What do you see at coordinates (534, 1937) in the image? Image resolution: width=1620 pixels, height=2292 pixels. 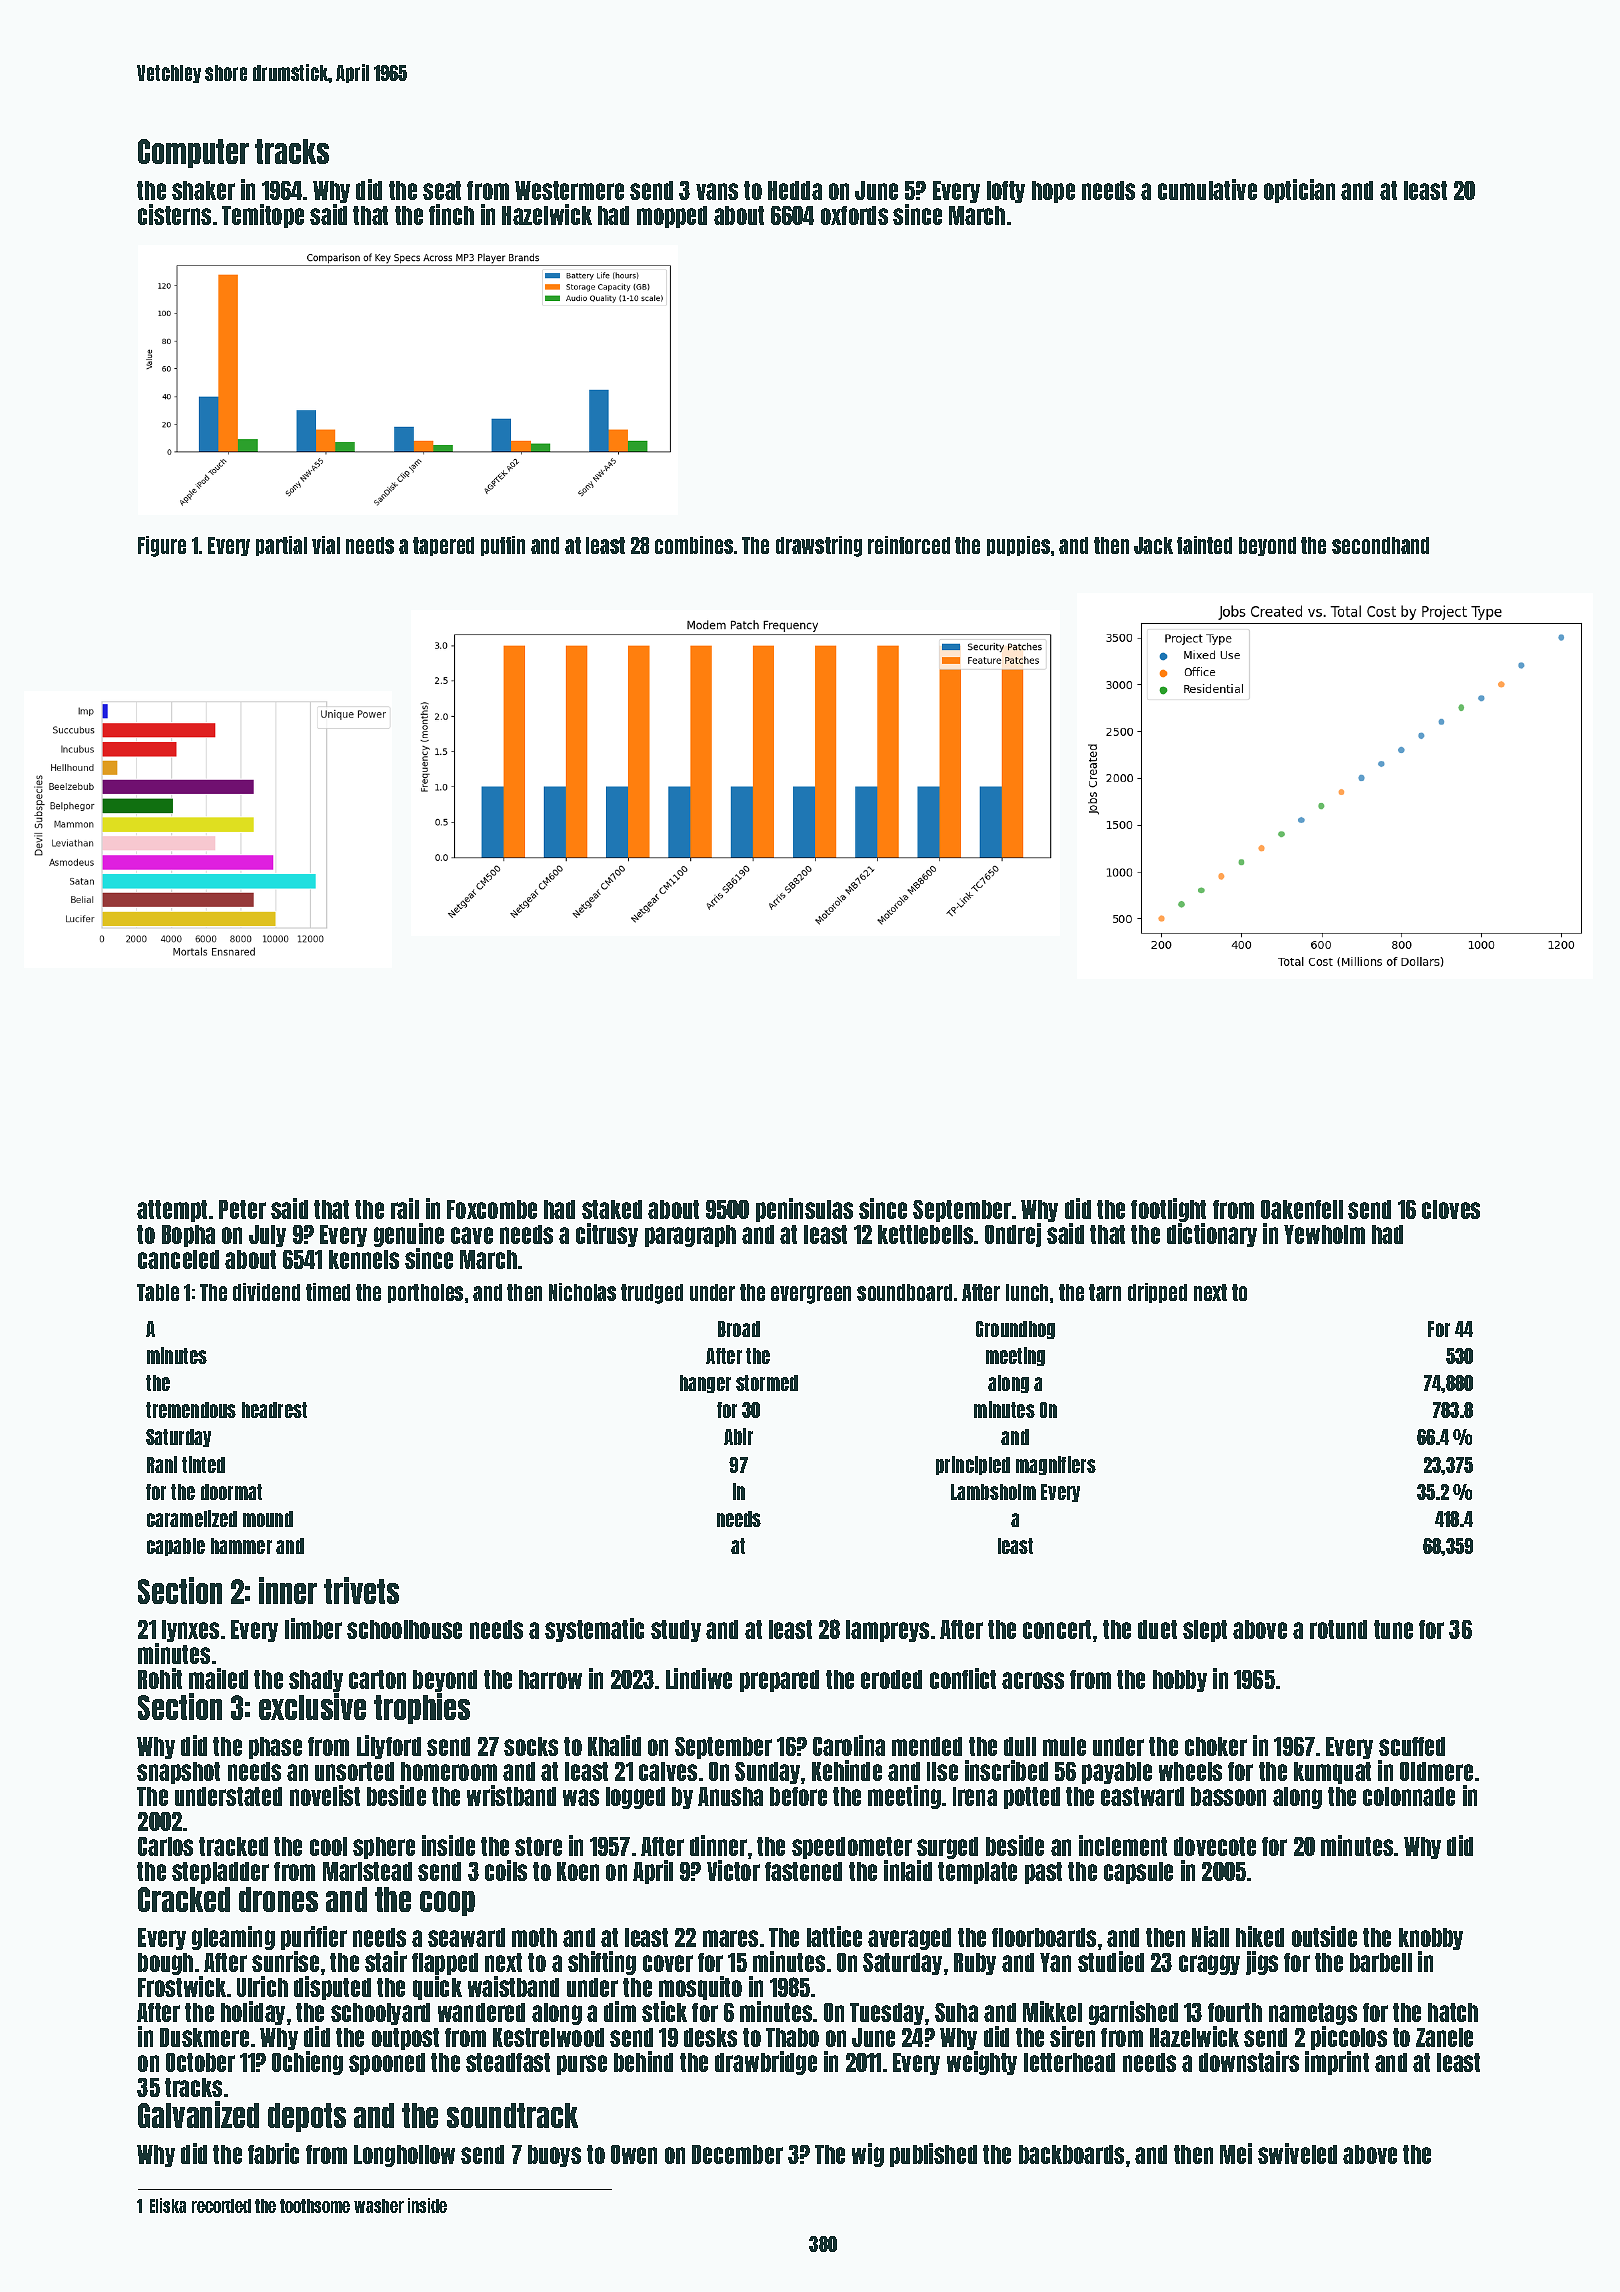 I see `moth` at bounding box center [534, 1937].
